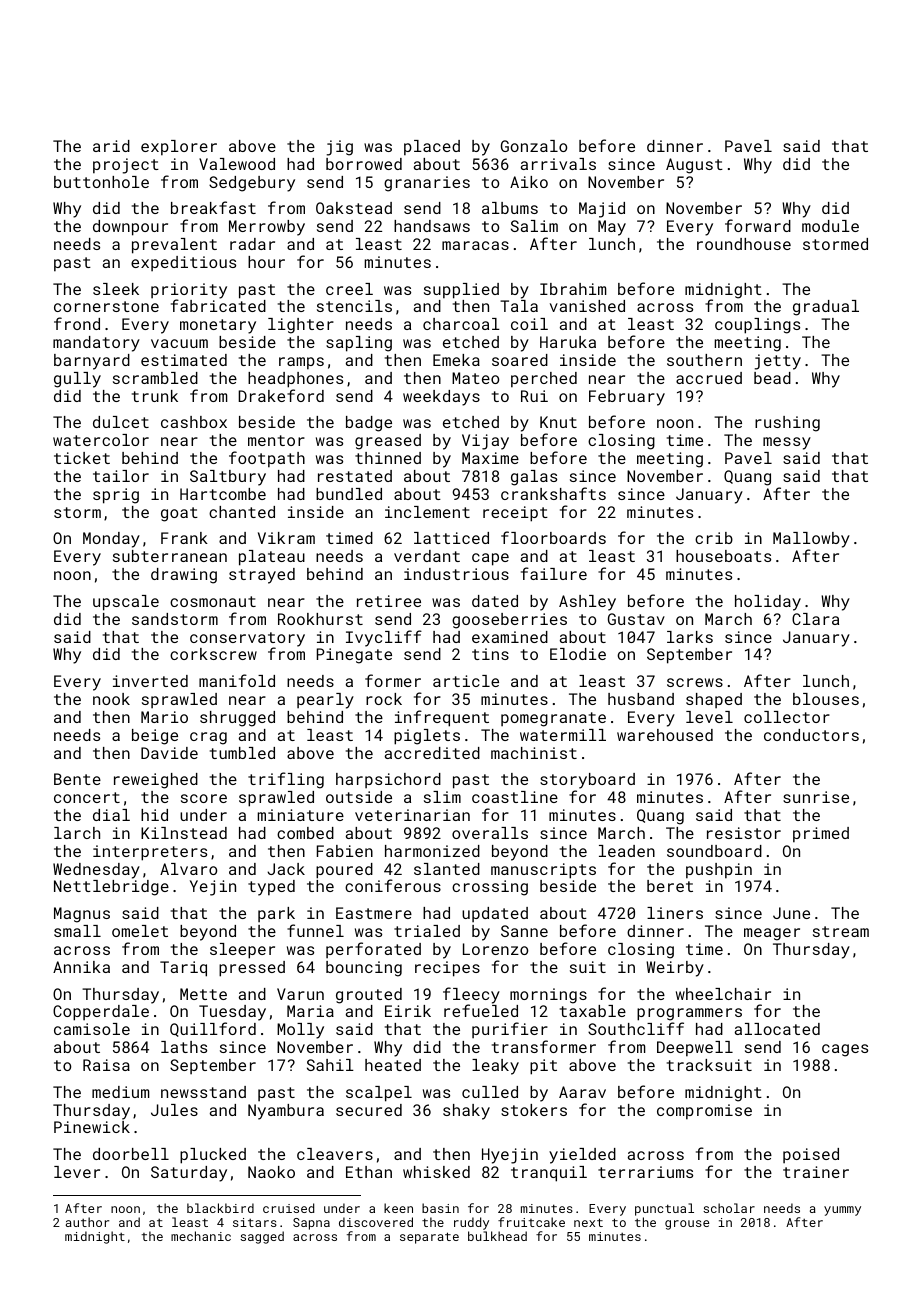 The height and width of the screenshot is (1314, 924). What do you see at coordinates (359, 797) in the screenshot?
I see `outside` at bounding box center [359, 797].
